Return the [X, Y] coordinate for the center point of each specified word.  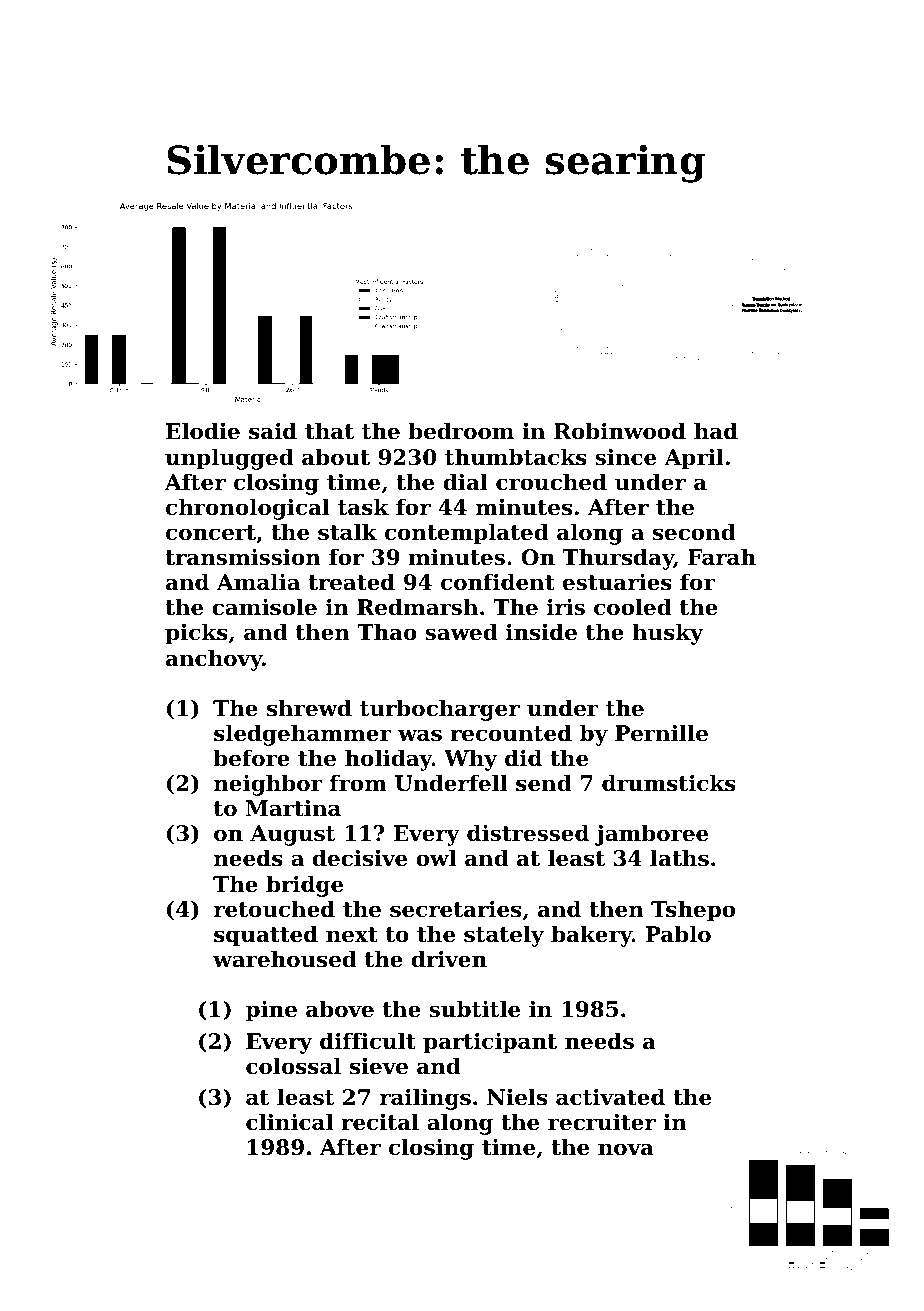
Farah [722, 556]
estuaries [617, 582]
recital [380, 1122]
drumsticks [669, 783]
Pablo [678, 934]
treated [351, 582]
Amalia [258, 582]
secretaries [455, 909]
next [352, 935]
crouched [551, 482]
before [251, 758]
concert [211, 533]
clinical [289, 1122]
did [523, 758]
